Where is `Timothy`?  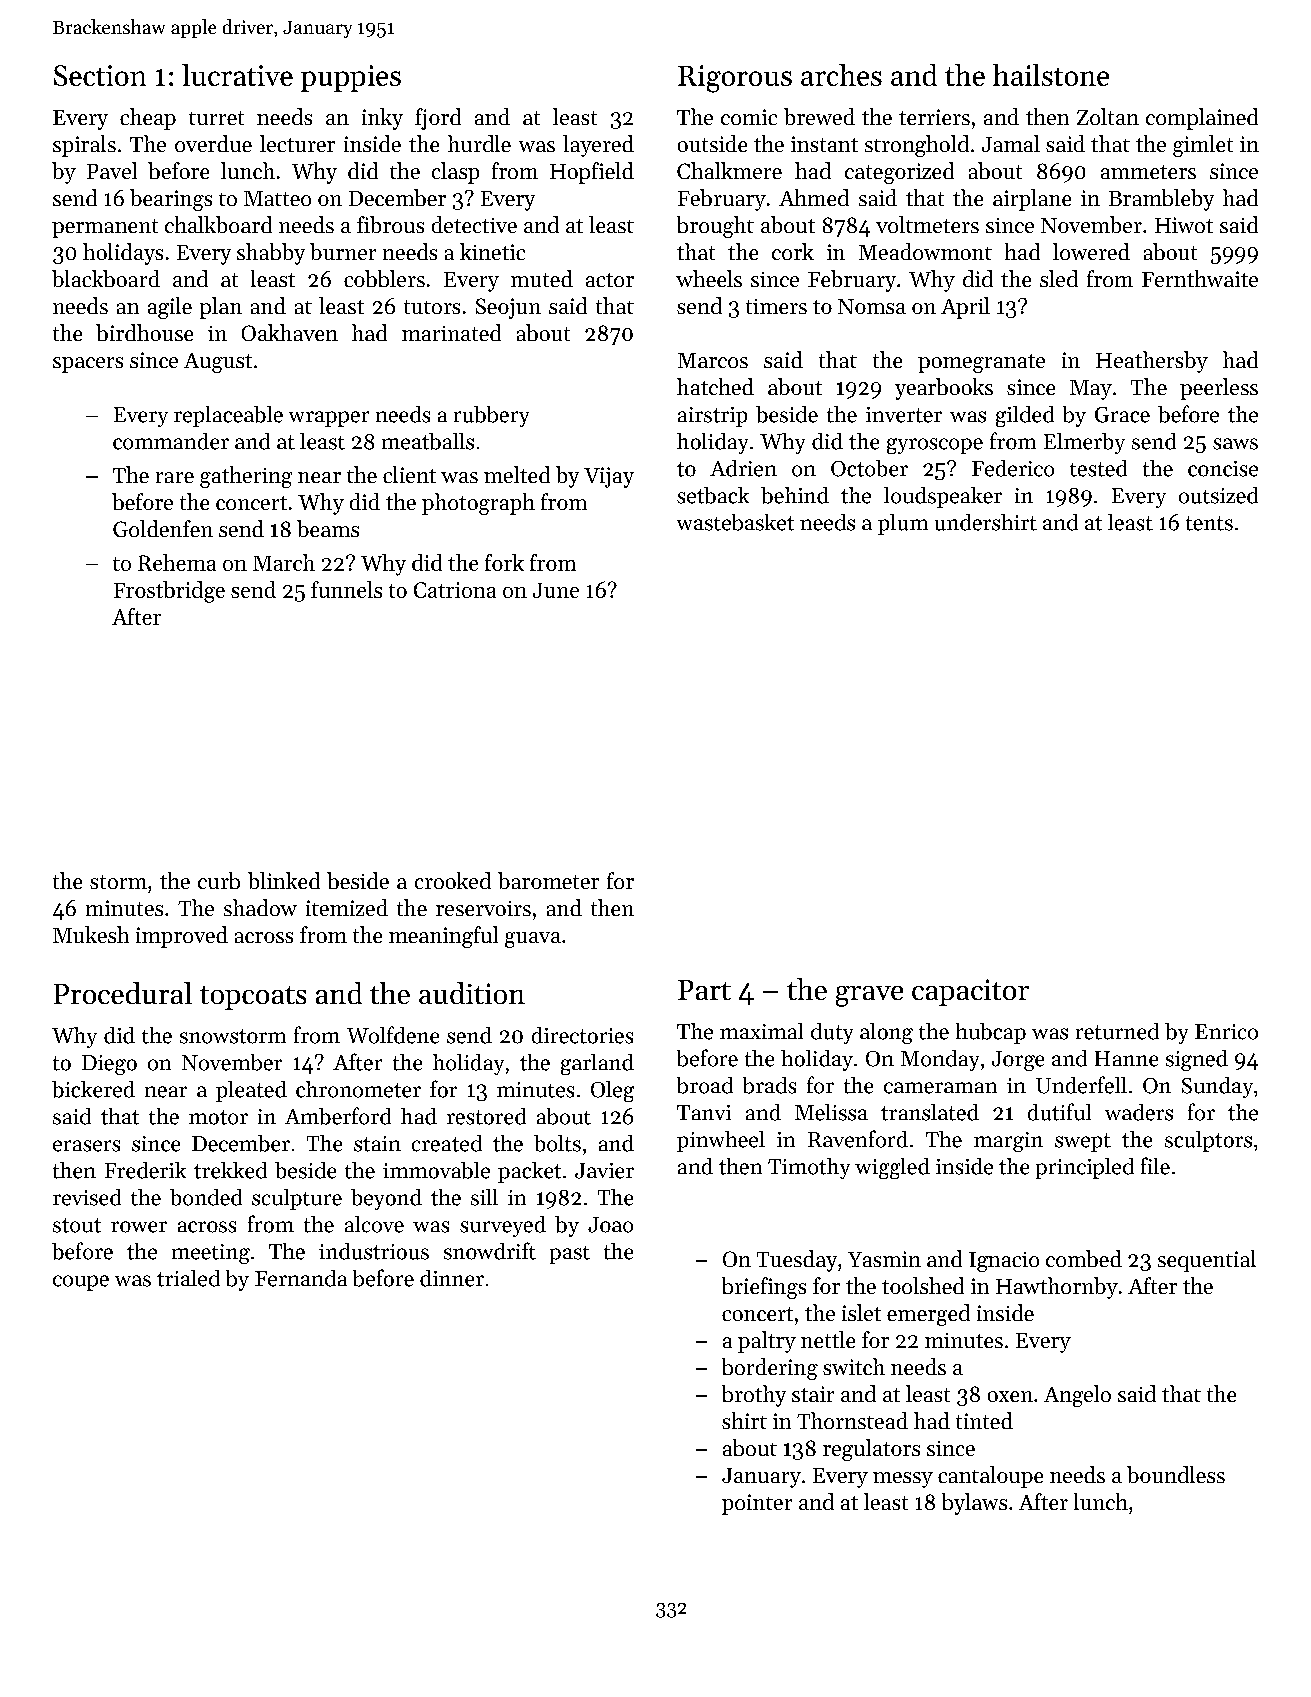 Timothy is located at coordinates (809, 1168).
